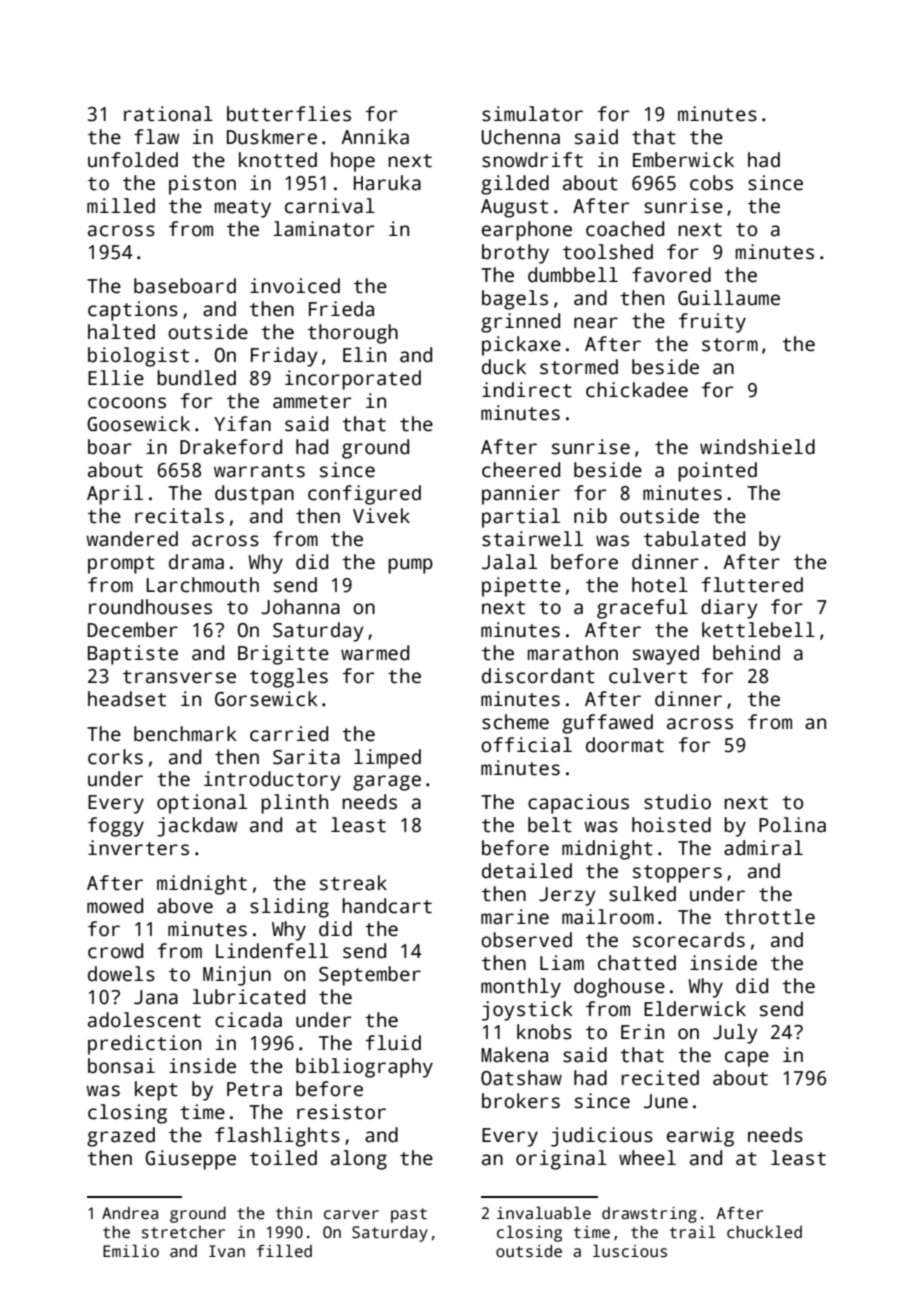 This screenshot has height=1311, width=924. What do you see at coordinates (637, 963) in the screenshot?
I see `chatted` at bounding box center [637, 963].
